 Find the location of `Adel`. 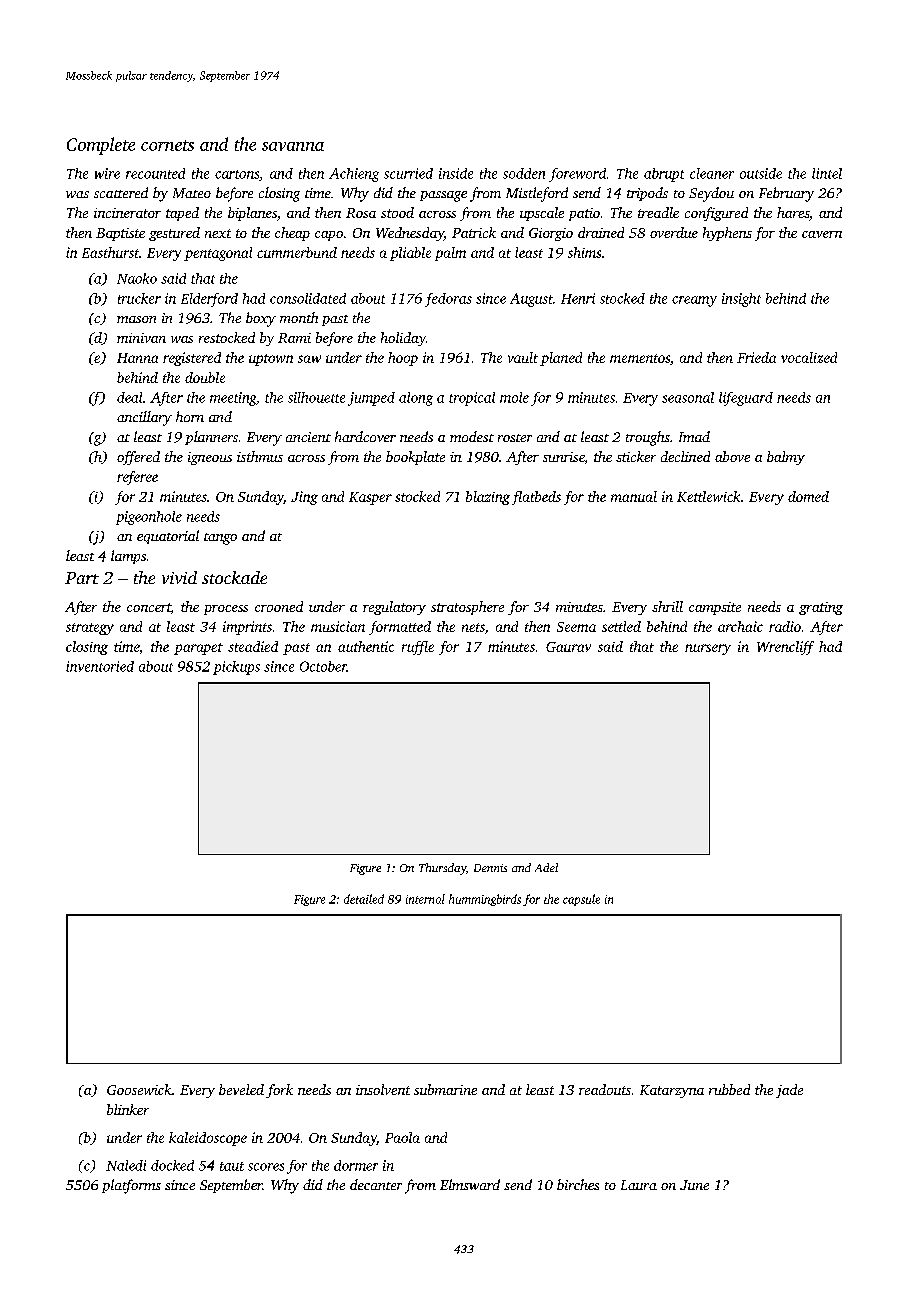

Adel is located at coordinates (546, 867).
